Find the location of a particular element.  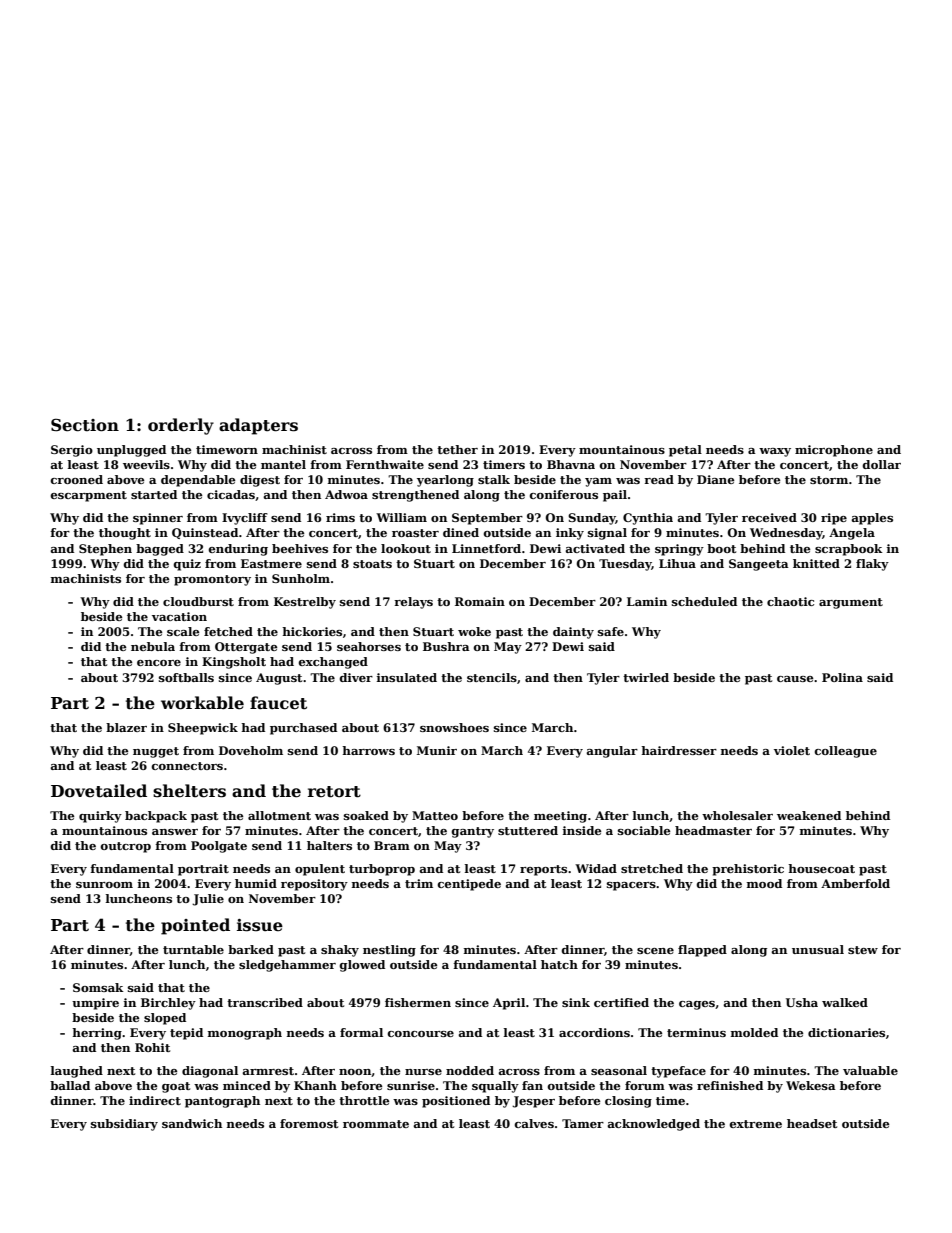

workable is located at coordinates (202, 703).
